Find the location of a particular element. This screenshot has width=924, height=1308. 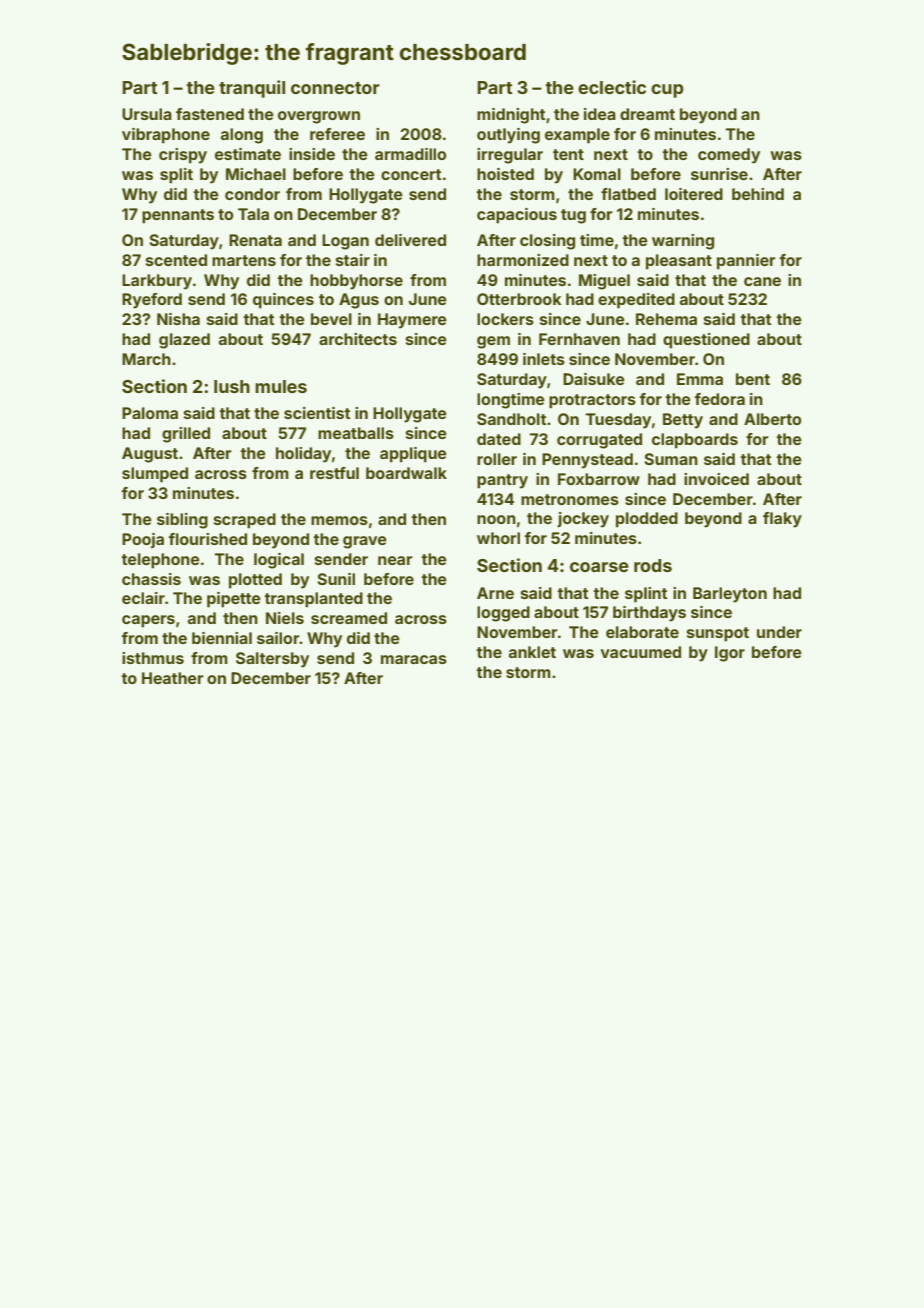

Agus is located at coordinates (359, 301).
